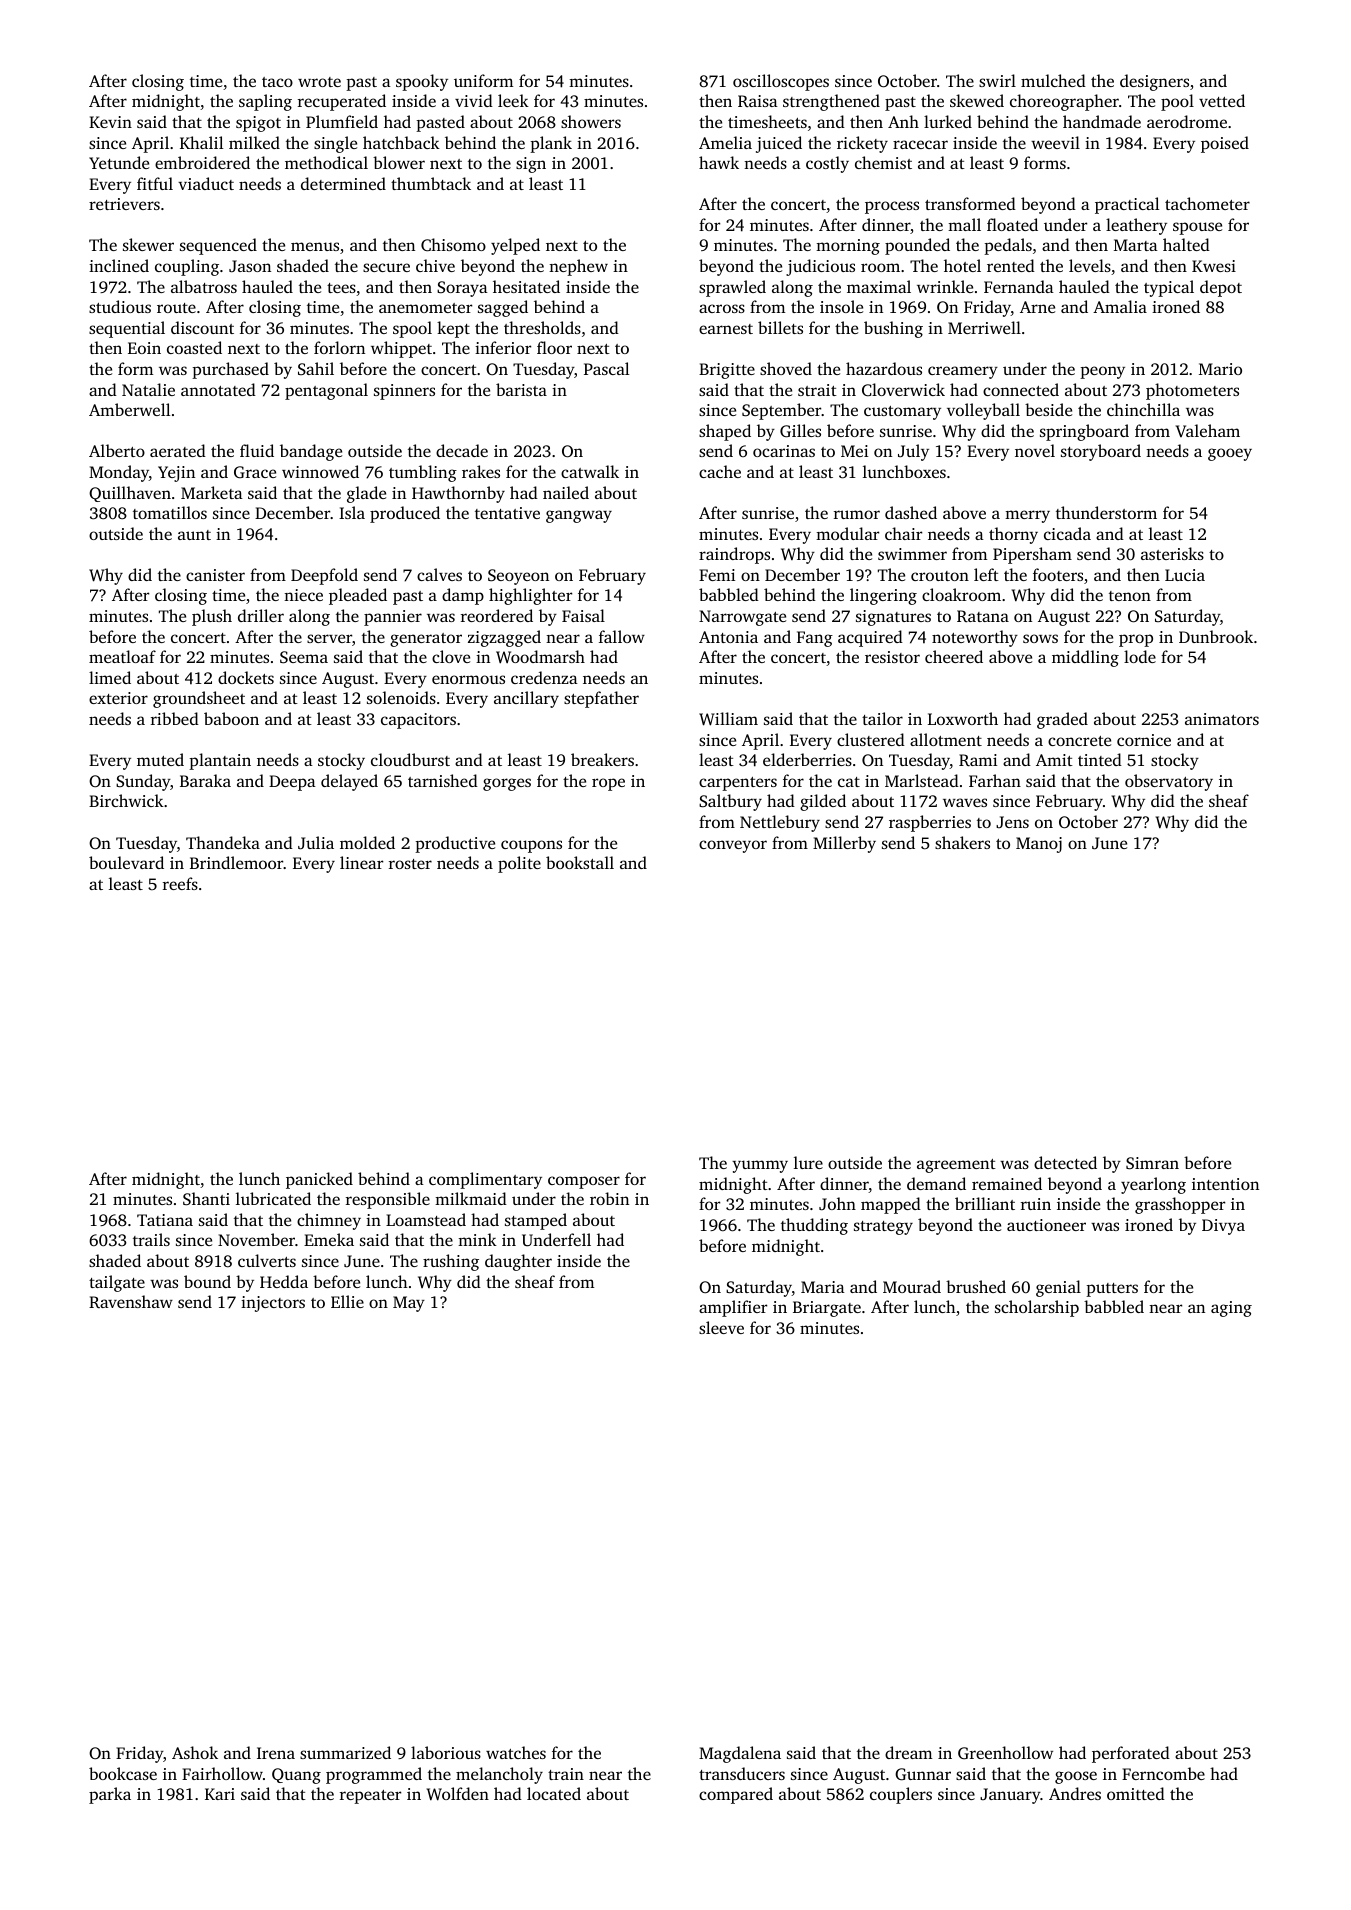 This document has width=1351, height=1910. What do you see at coordinates (728, 719) in the document?
I see `William` at bounding box center [728, 719].
